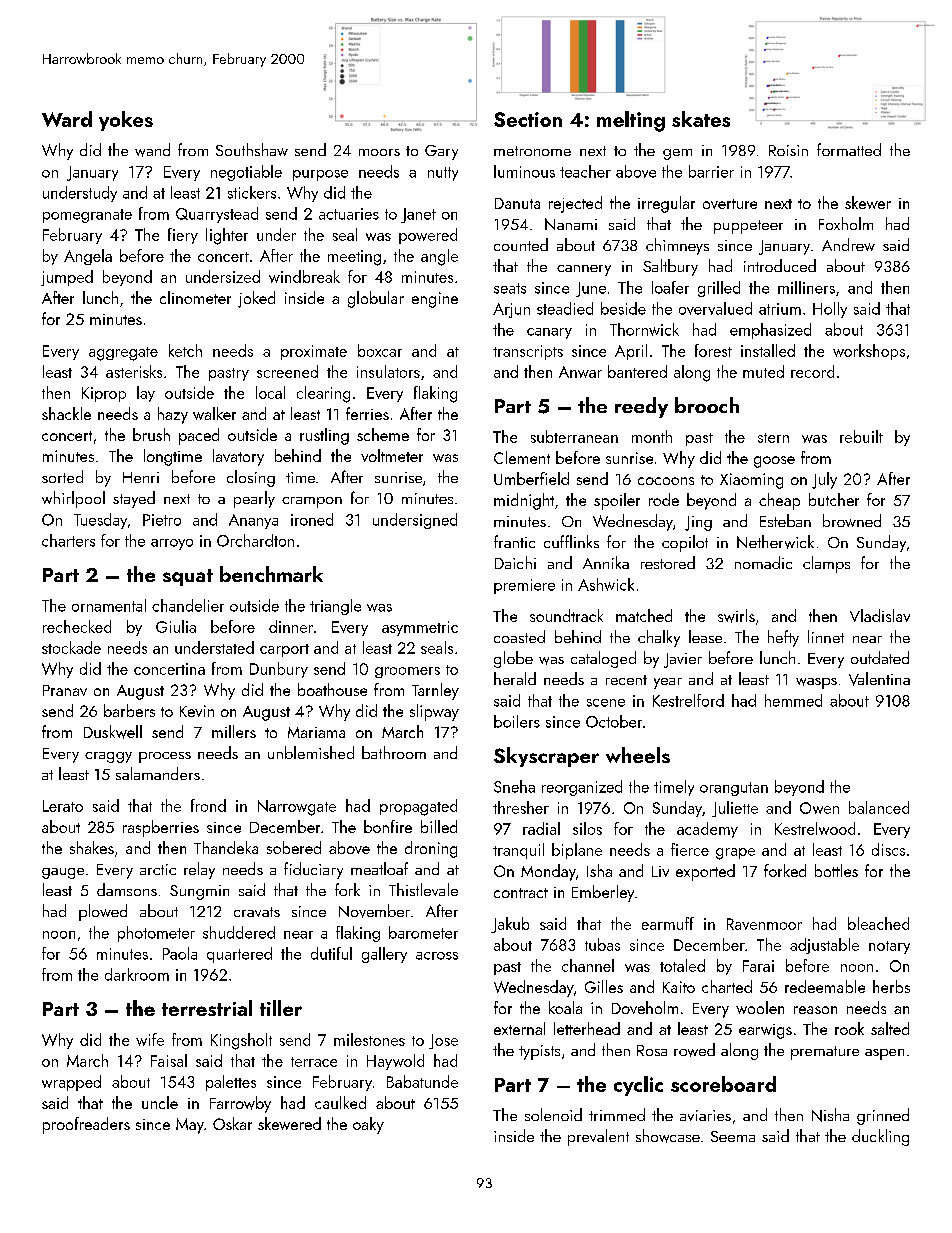 The image size is (952, 1233). Describe the element at coordinates (584, 270) in the page. I see `cannery` at that location.
